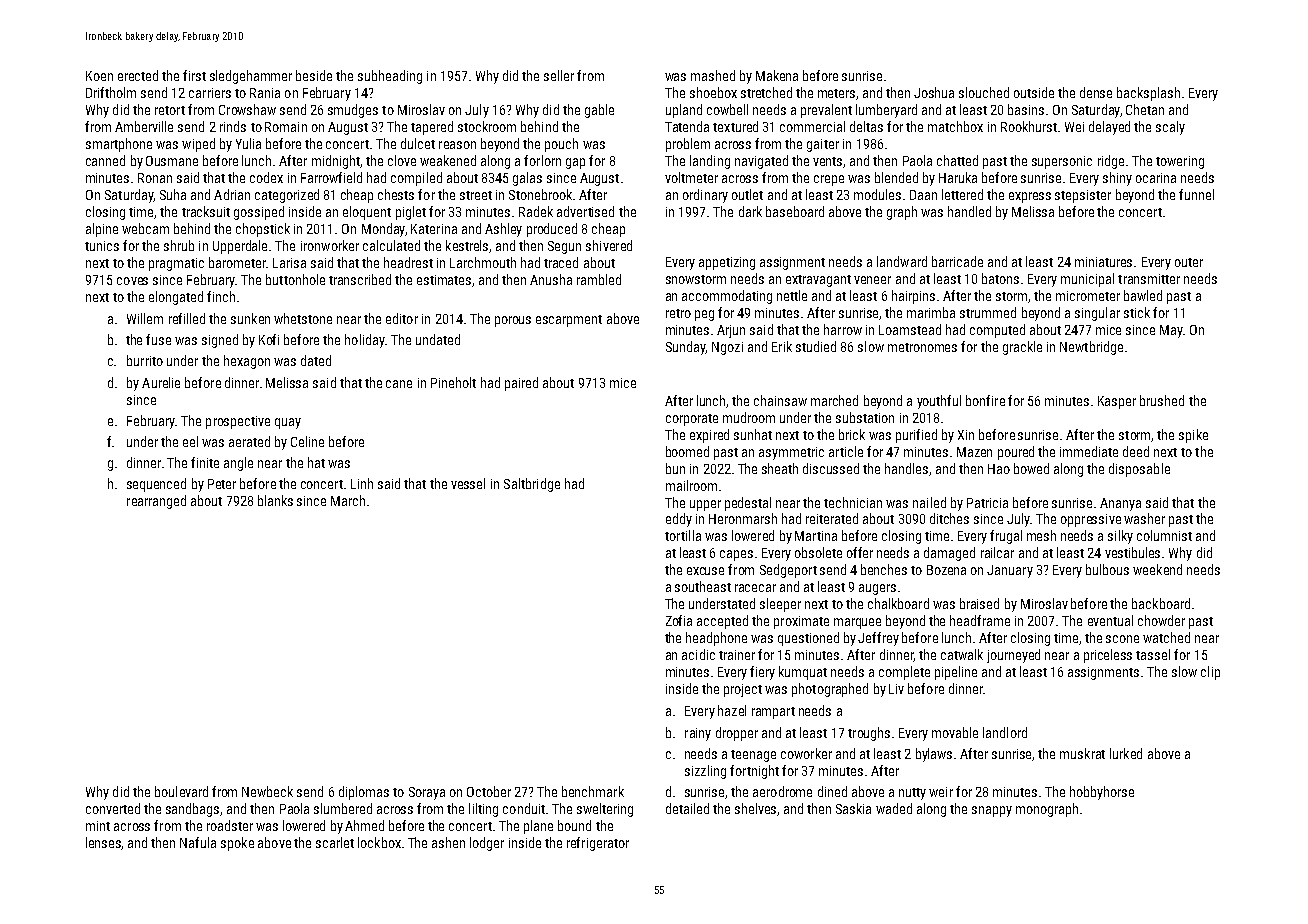  Describe the element at coordinates (727, 263) in the image. I see `appetizing` at that location.
